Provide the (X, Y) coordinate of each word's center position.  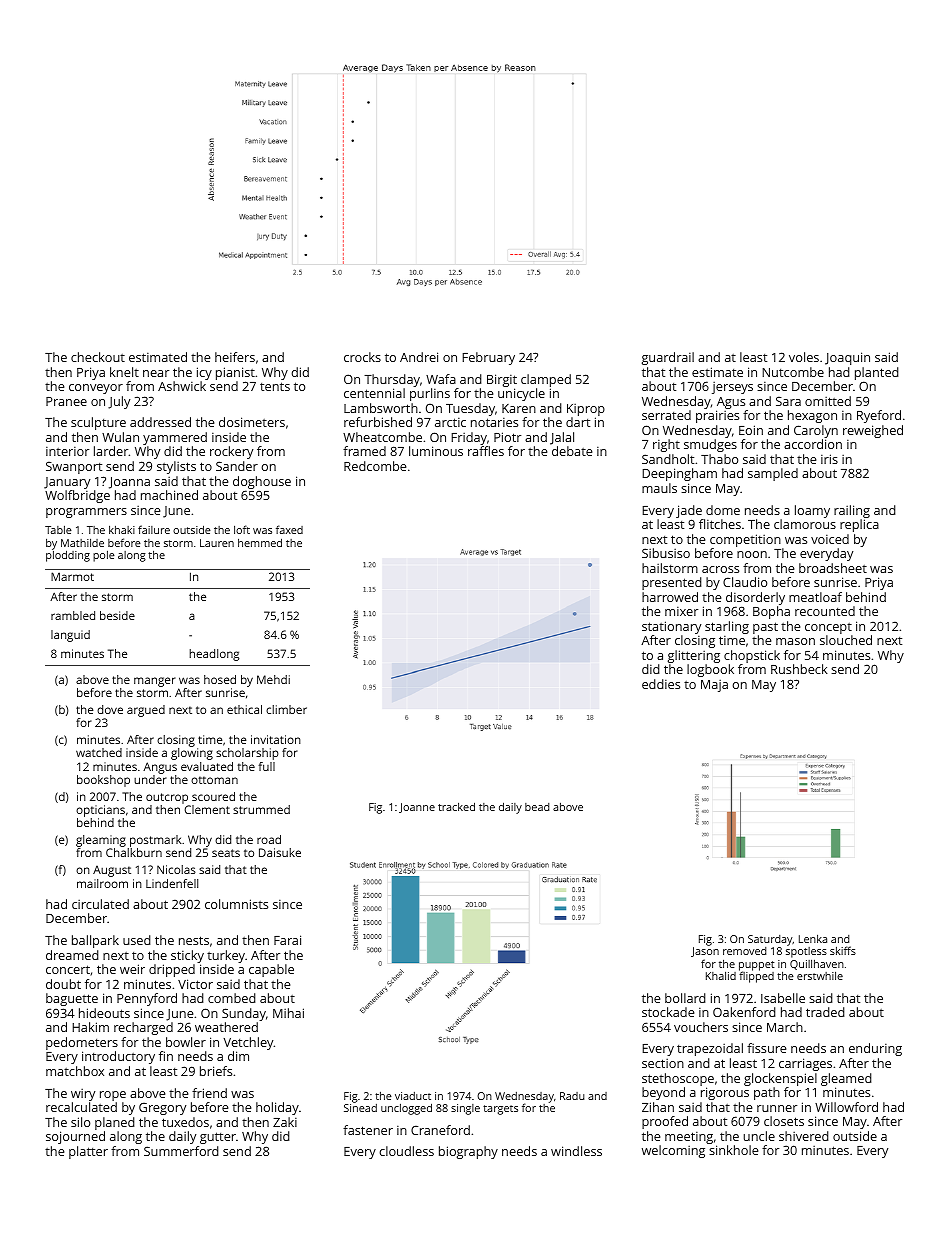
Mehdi (273, 679)
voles (804, 357)
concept (828, 628)
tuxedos (185, 1122)
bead (537, 807)
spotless (806, 952)
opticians (100, 811)
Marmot (72, 576)
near (156, 373)
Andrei (419, 357)
